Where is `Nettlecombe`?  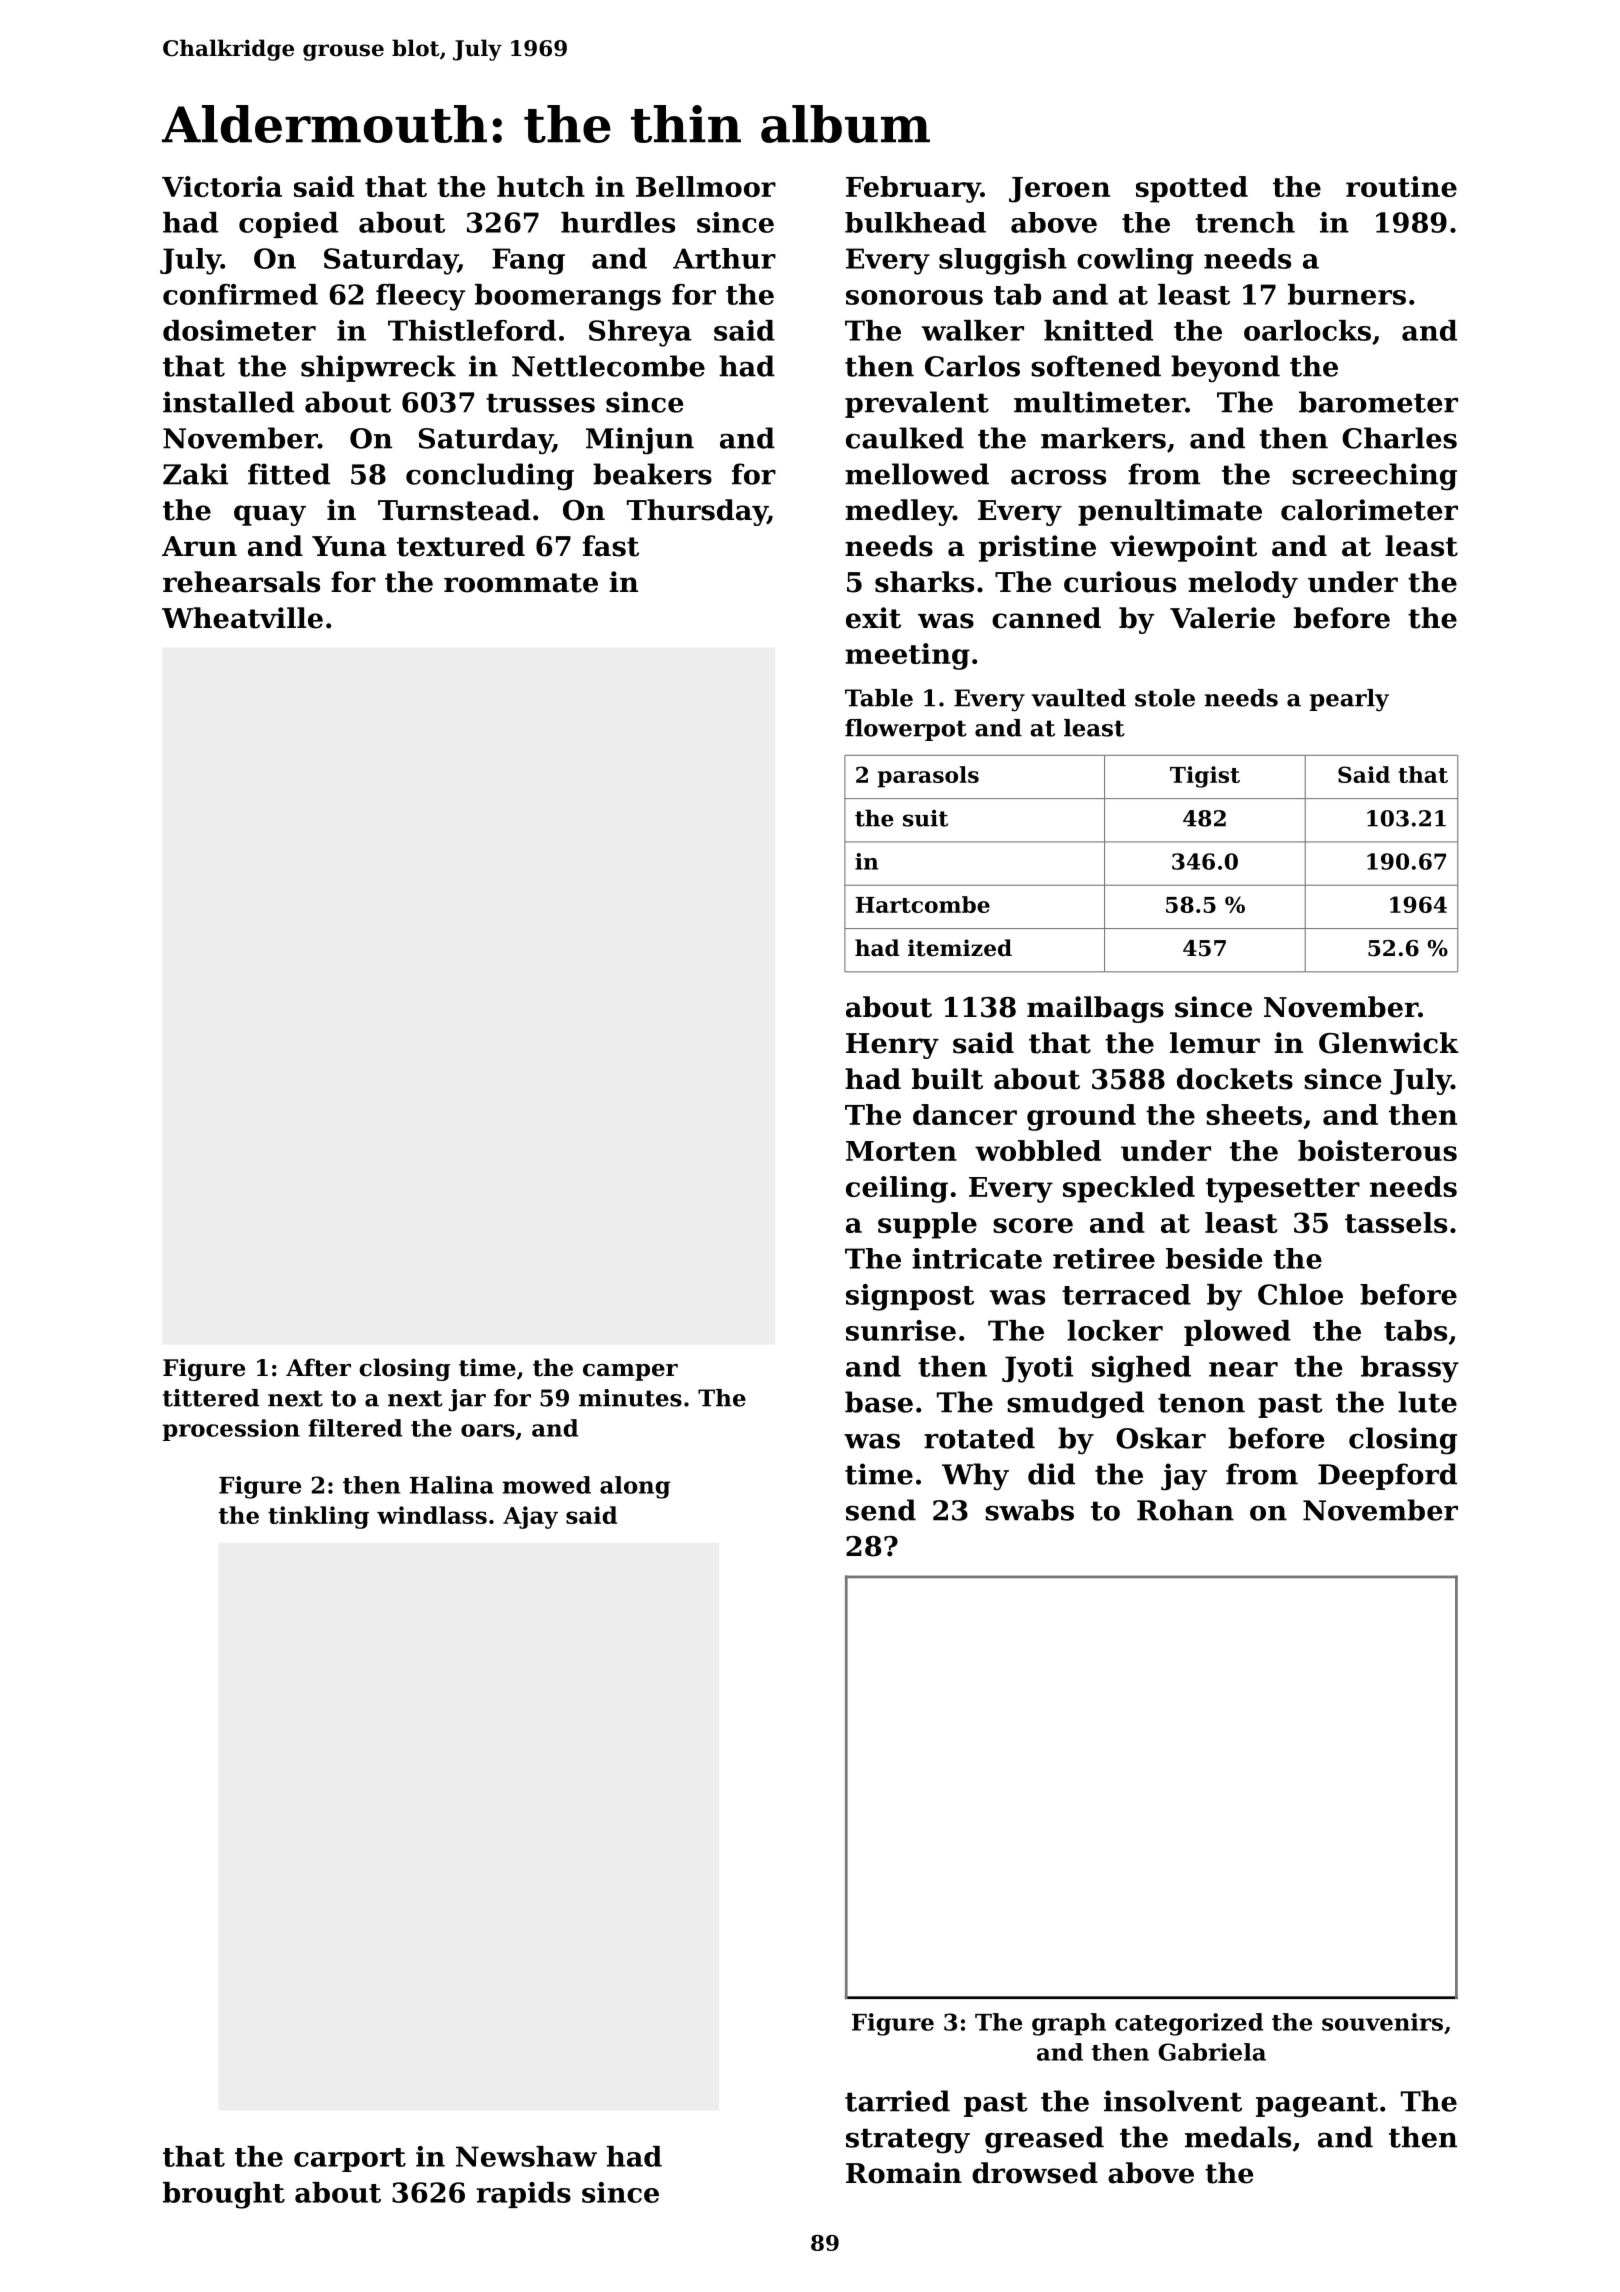
Nettlecombe is located at coordinates (608, 366).
